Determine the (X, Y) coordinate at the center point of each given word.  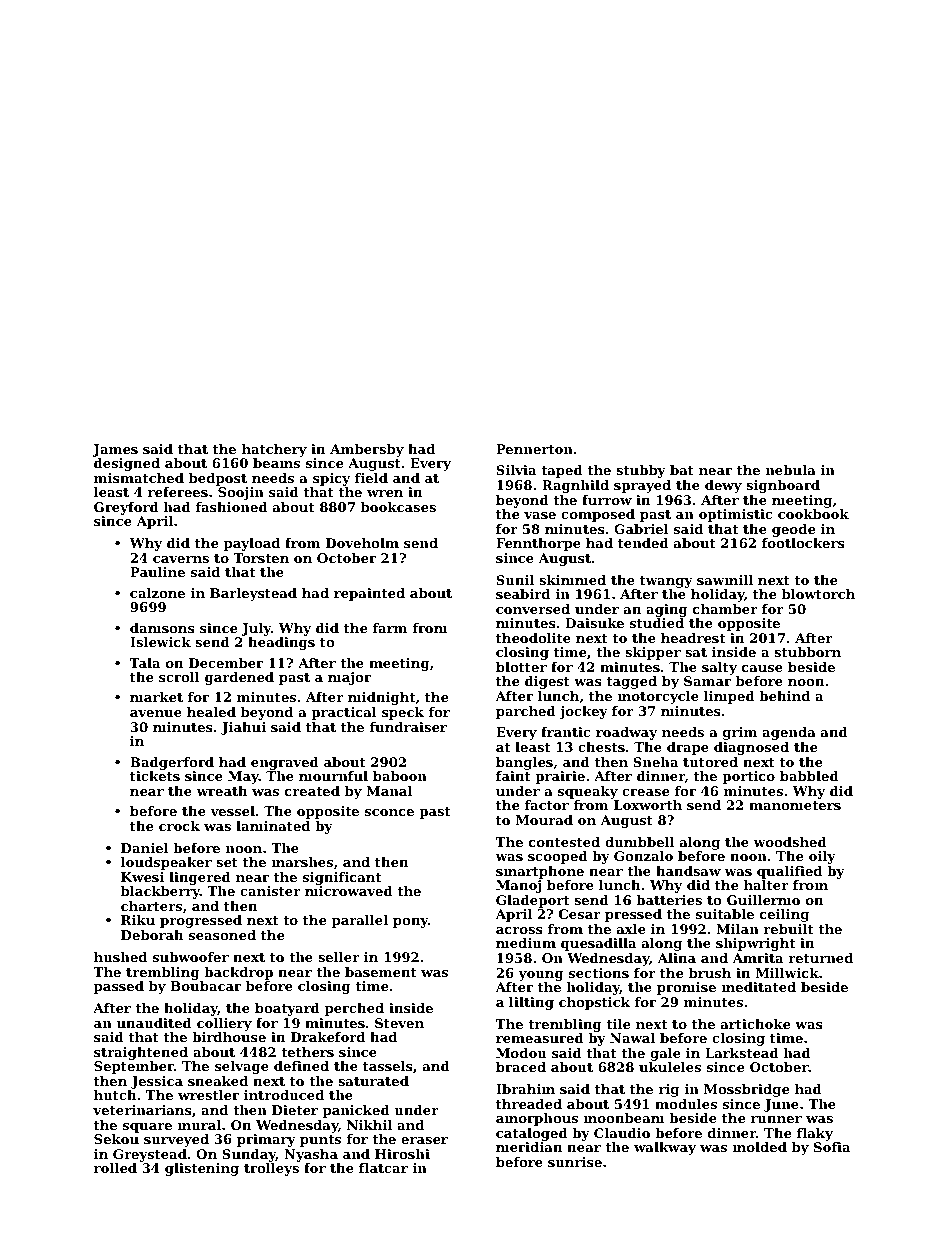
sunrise (575, 1162)
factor (547, 805)
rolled (115, 1168)
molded (760, 1147)
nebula (791, 470)
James (115, 450)
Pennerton (534, 449)
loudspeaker (166, 863)
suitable (725, 914)
